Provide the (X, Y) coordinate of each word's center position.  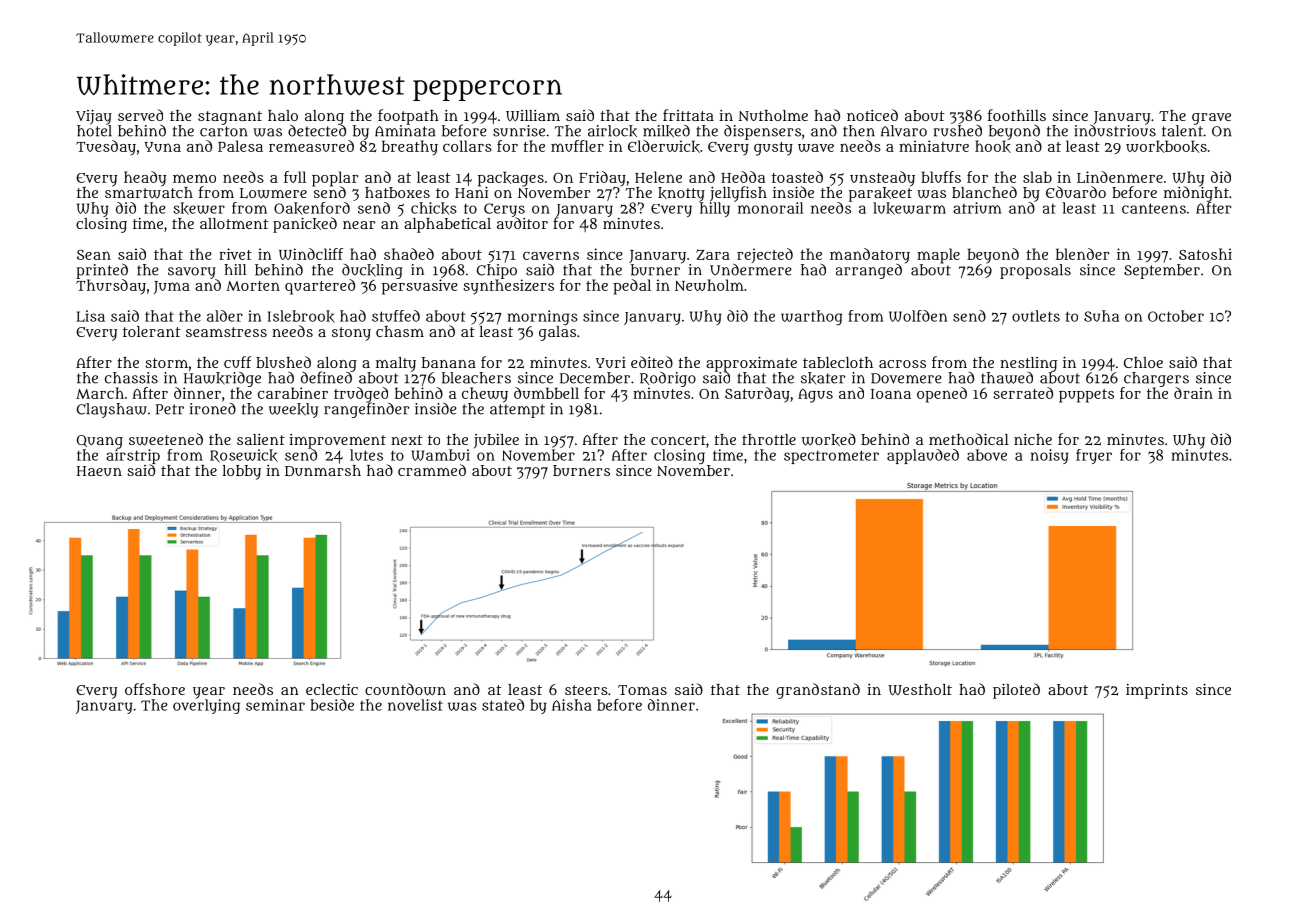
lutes (366, 455)
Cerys (504, 210)
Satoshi (1205, 254)
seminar (275, 705)
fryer (1094, 456)
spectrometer (831, 457)
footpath (408, 117)
